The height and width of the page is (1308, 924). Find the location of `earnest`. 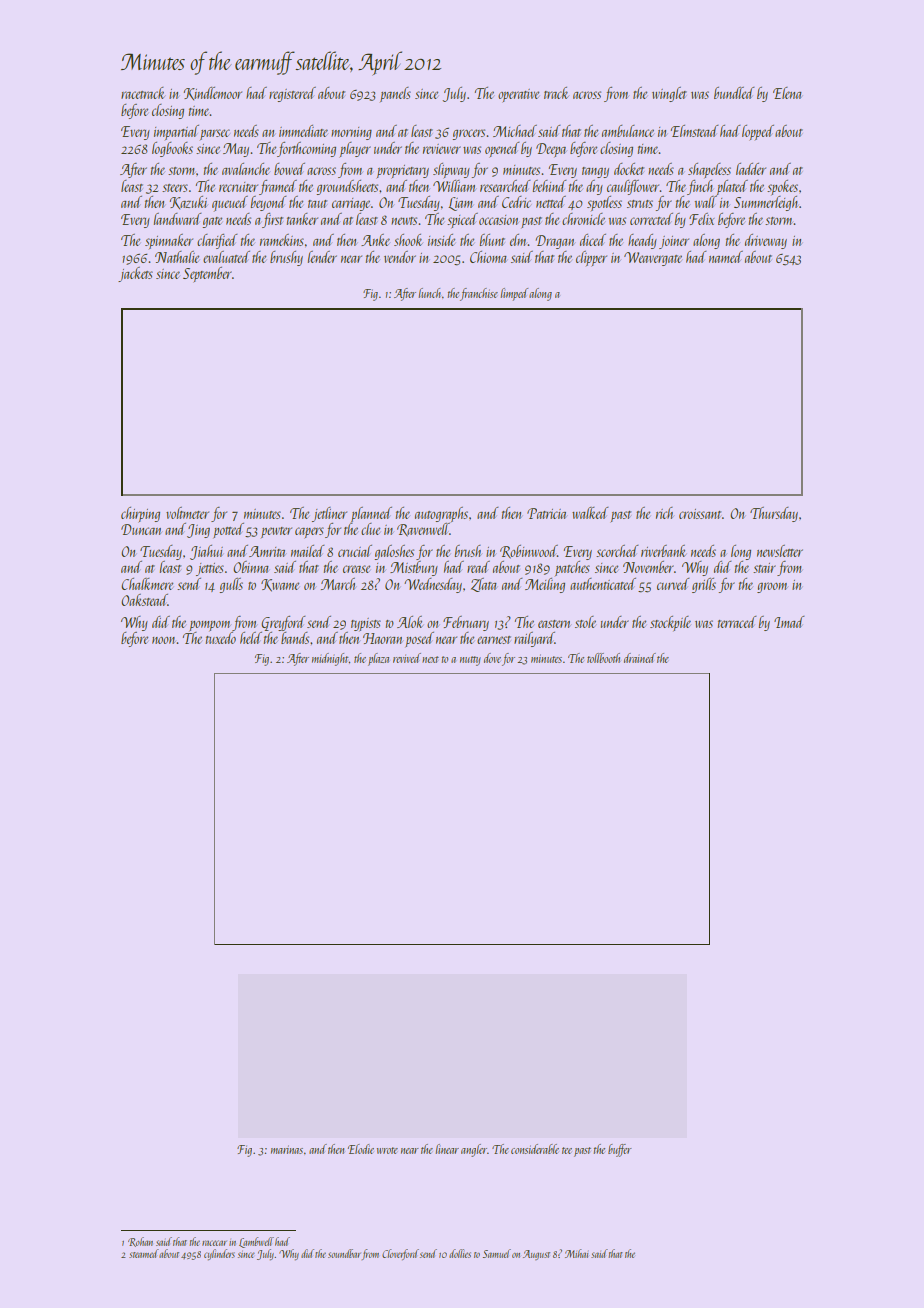

earnest is located at coordinates (494, 640).
